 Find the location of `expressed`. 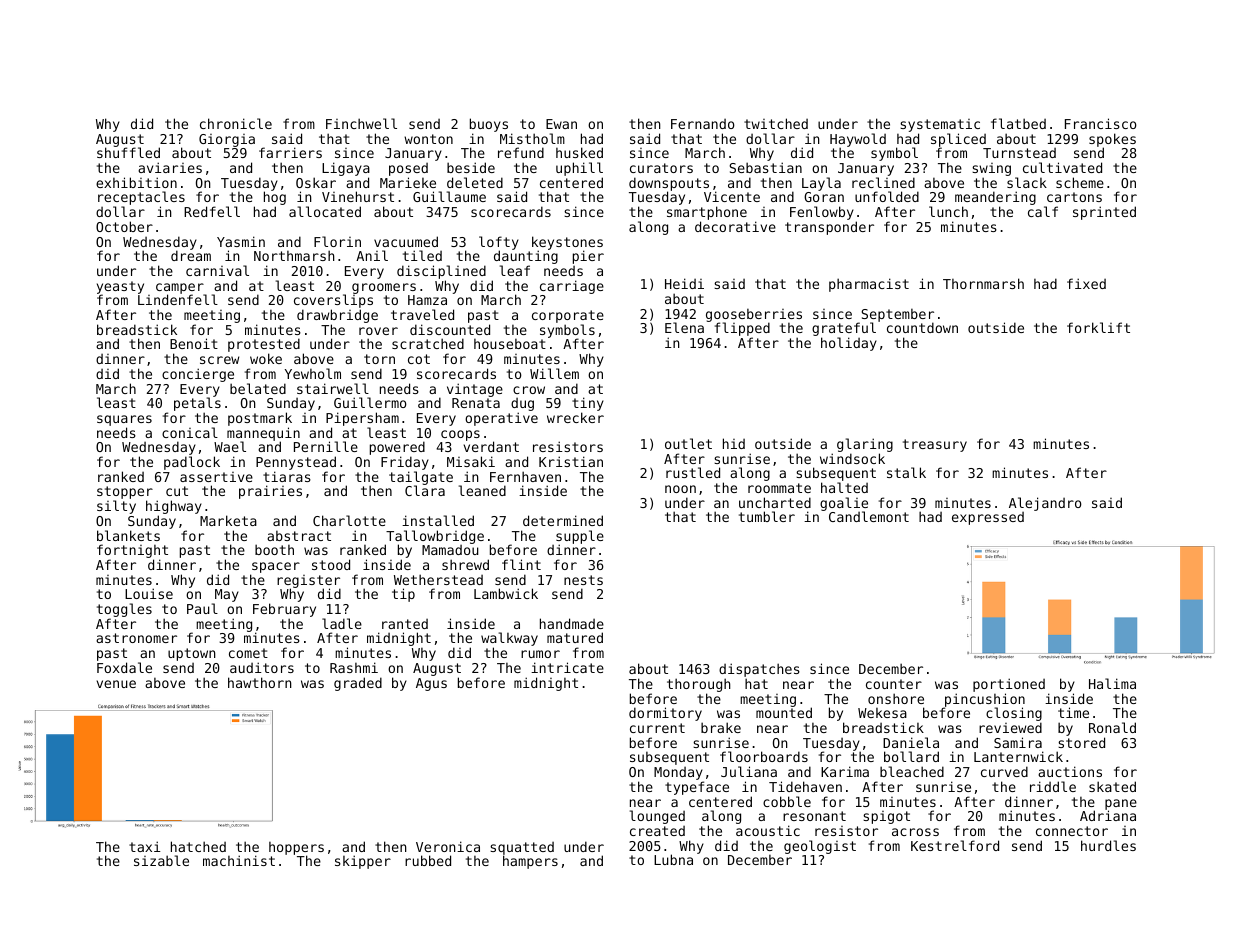

expressed is located at coordinates (988, 518).
